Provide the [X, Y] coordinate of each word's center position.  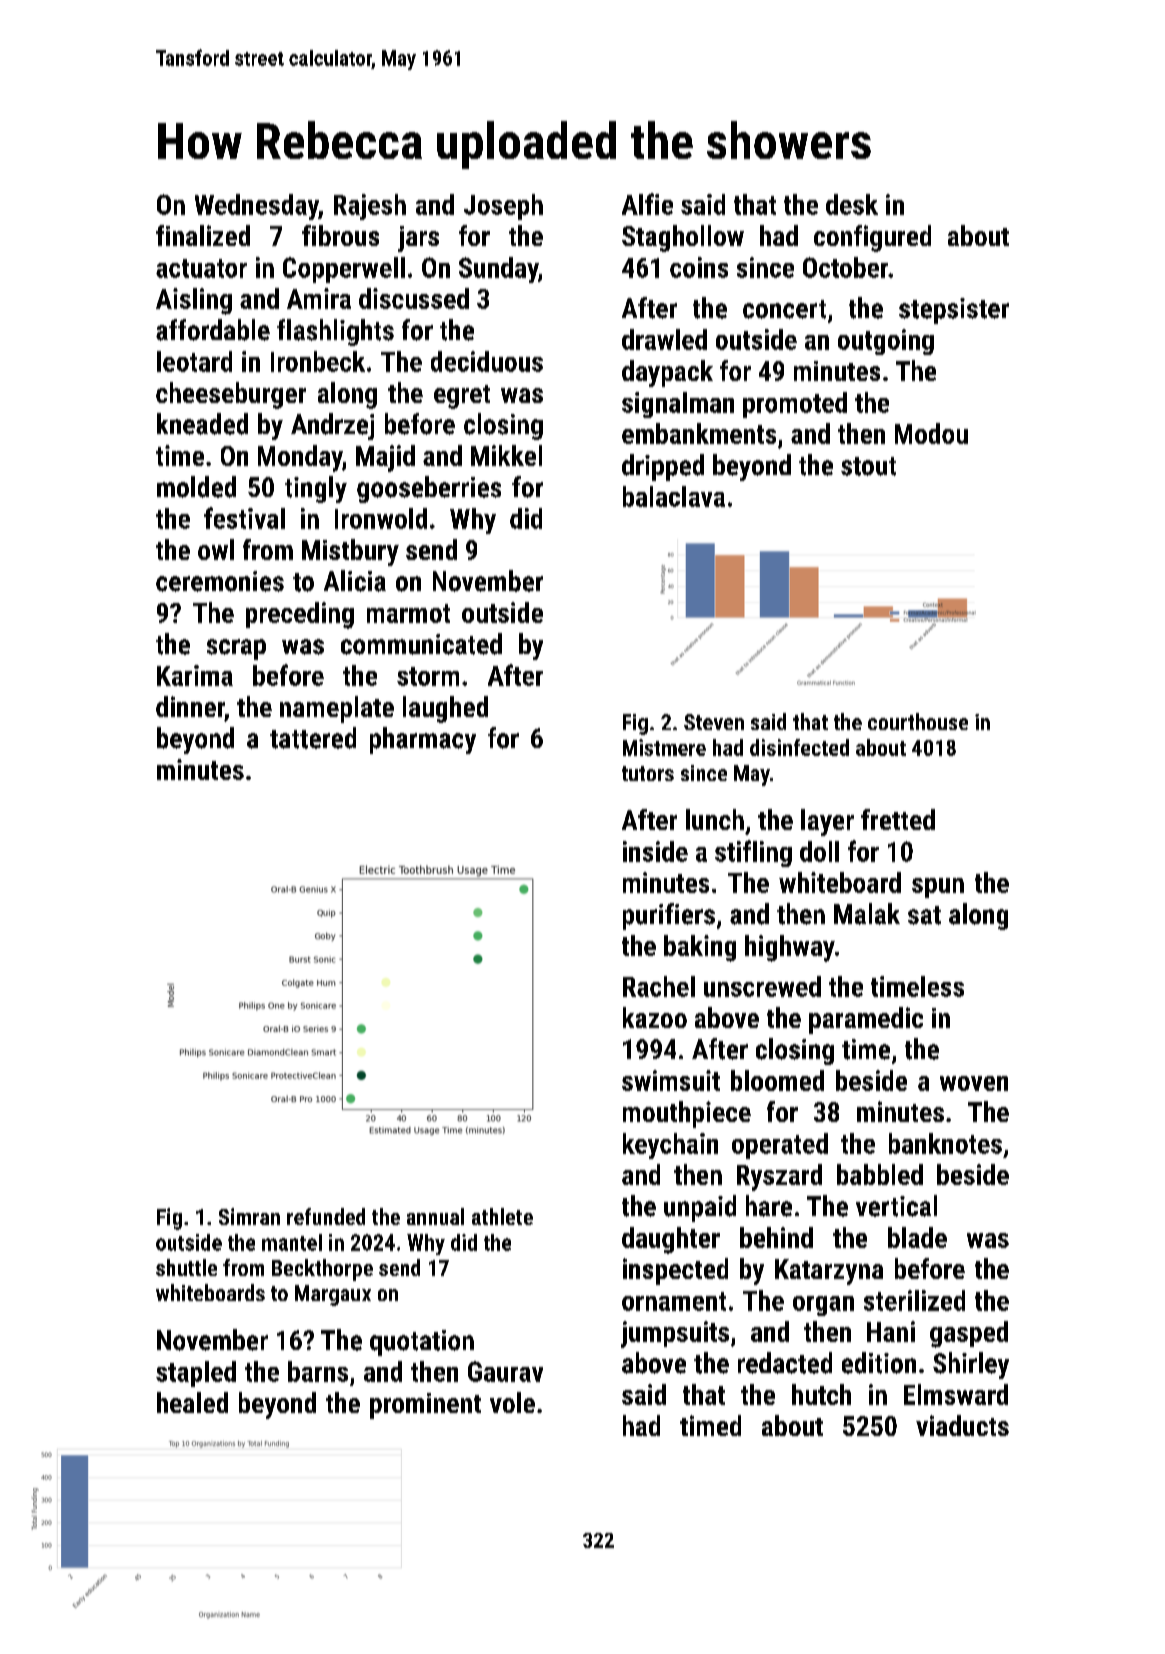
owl [216, 549]
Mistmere [664, 747]
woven [974, 1083]
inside [655, 851]
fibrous [340, 235]
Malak [867, 914]
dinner [190, 706]
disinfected [799, 747]
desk [852, 204]
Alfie [647, 204]
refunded [326, 1216]
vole [512, 1402]
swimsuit [671, 1080]
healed [192, 1402]
